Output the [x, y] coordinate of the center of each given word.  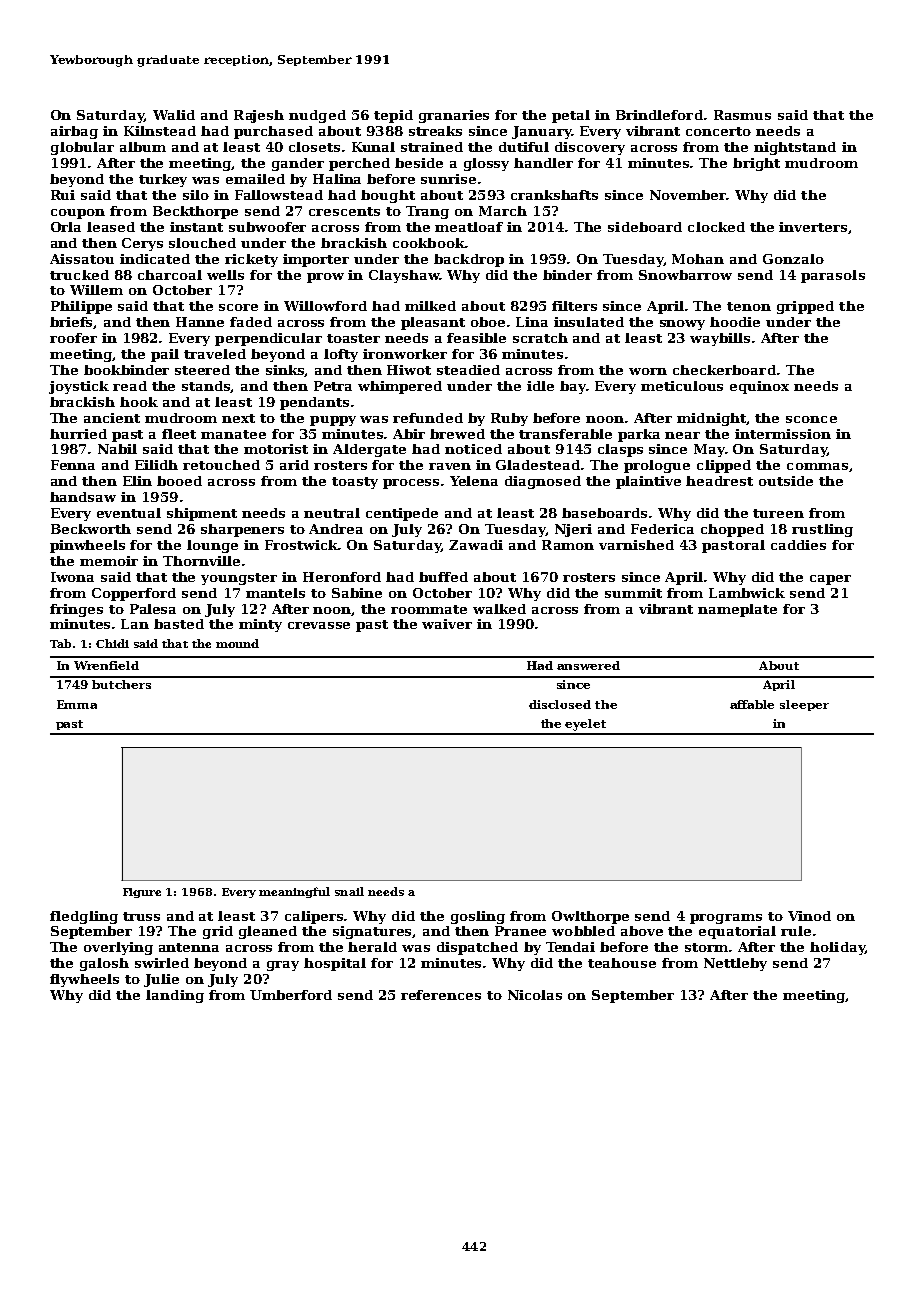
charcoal [170, 275]
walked [499, 609]
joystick [79, 387]
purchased [273, 132]
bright [756, 164]
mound [237, 643]
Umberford [291, 995]
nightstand [795, 148]
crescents [344, 211]
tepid [393, 116]
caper [830, 580]
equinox [759, 387]
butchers [121, 684]
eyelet [585, 725]
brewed [457, 434]
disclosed [560, 704]
